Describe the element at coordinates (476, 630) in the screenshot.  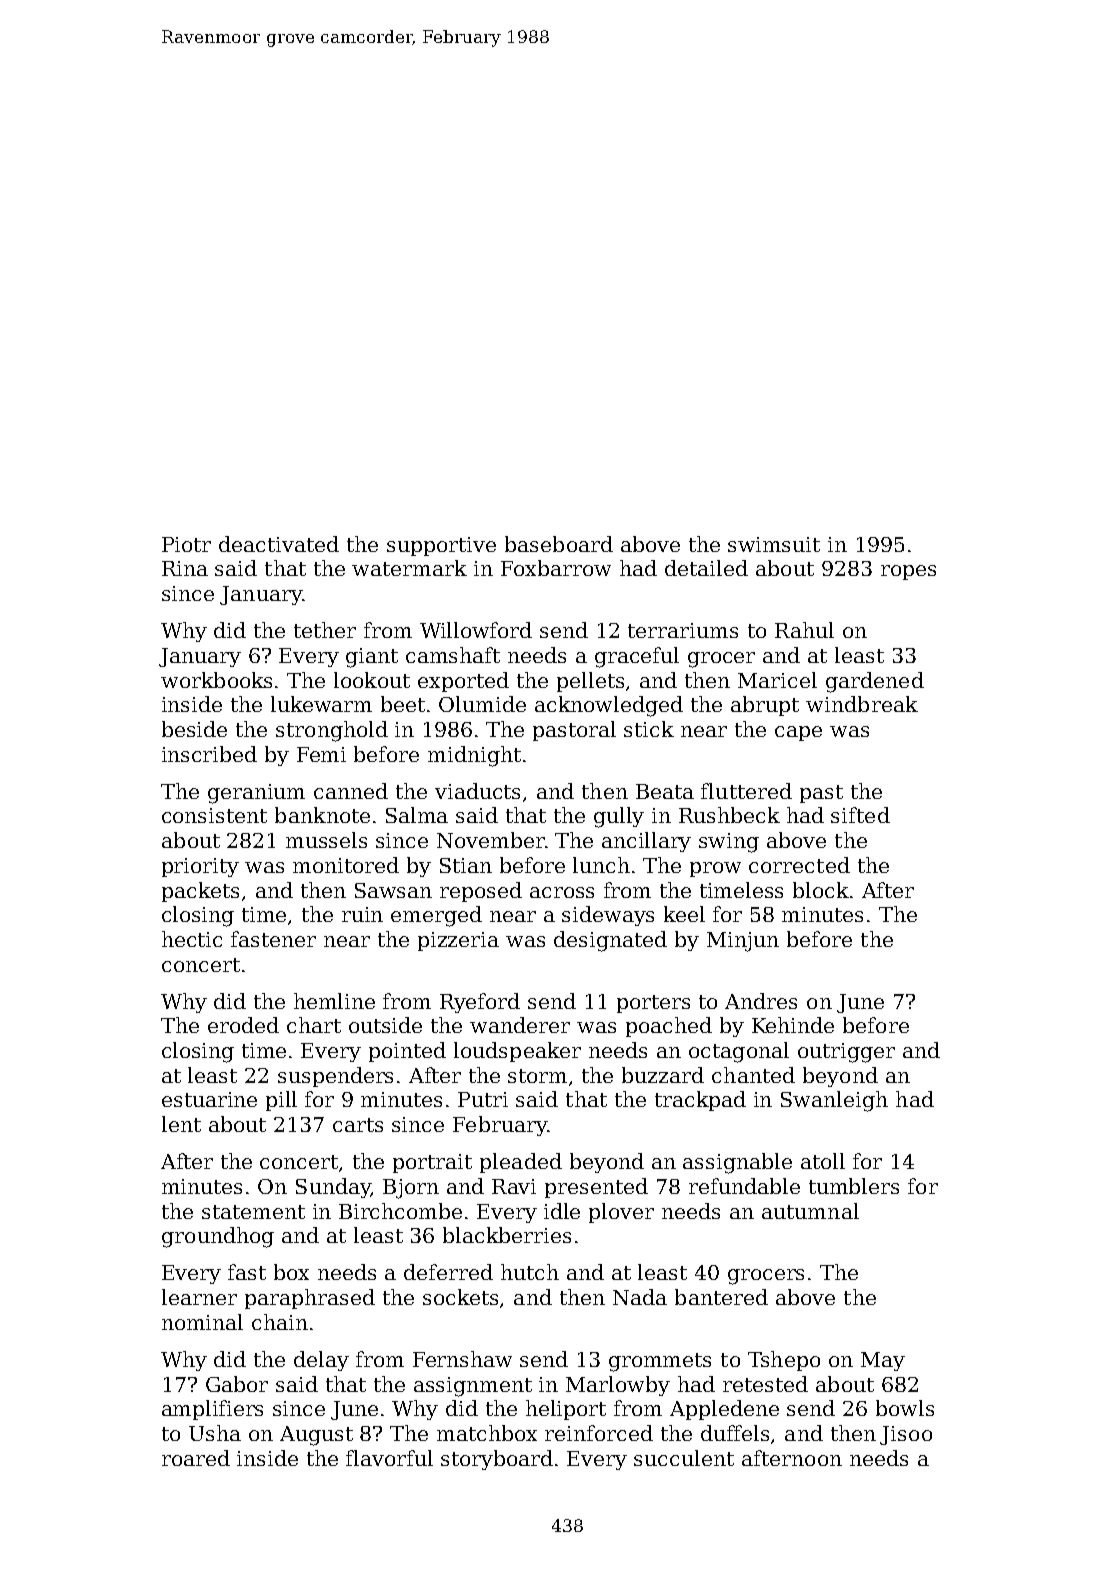
I see `Willowford` at that location.
